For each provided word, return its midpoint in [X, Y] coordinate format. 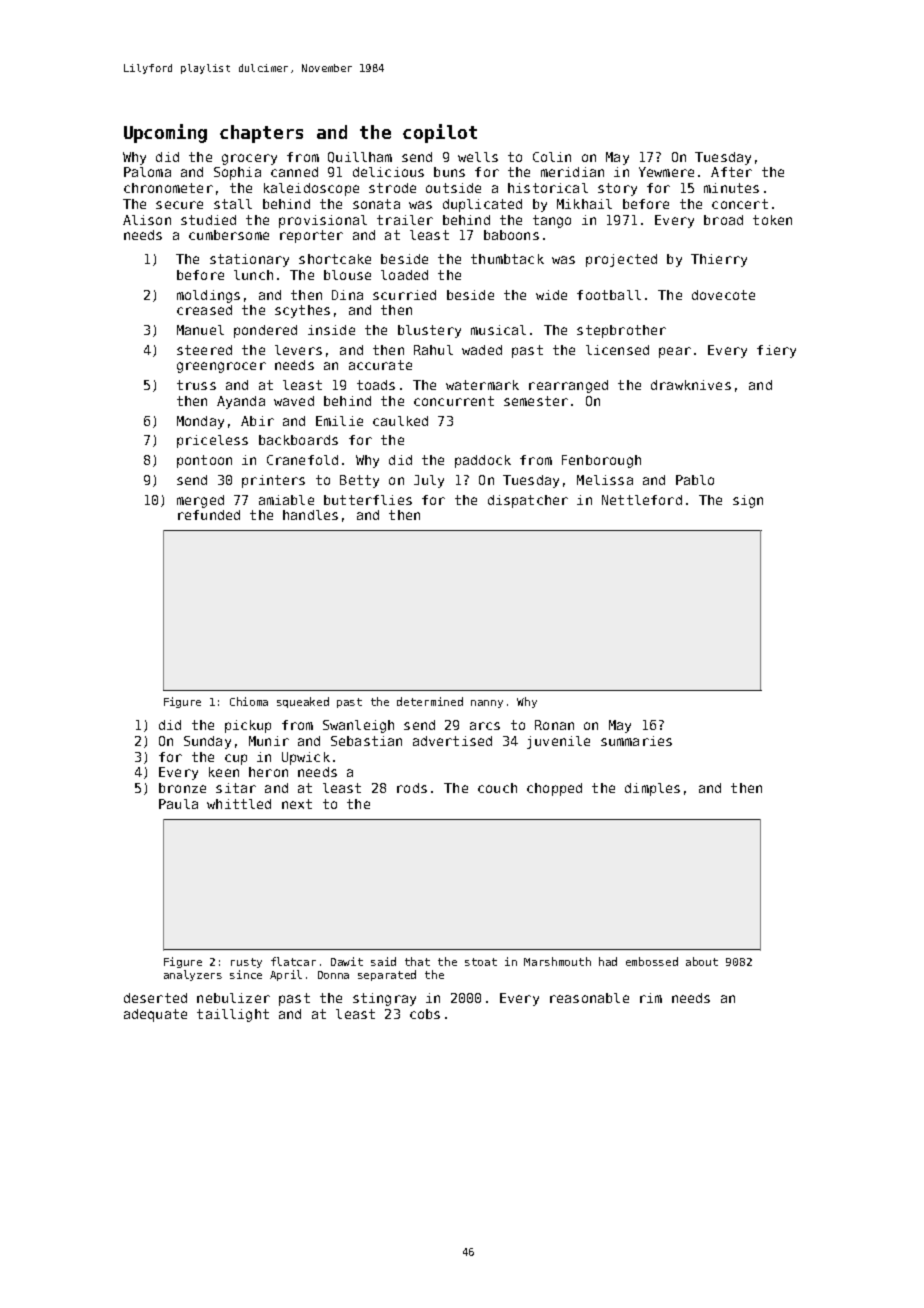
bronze [182, 788]
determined [430, 701]
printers [273, 481]
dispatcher [528, 501]
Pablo [695, 480]
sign [748, 501]
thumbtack [507, 259]
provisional [323, 221]
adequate [155, 1015]
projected [621, 260]
